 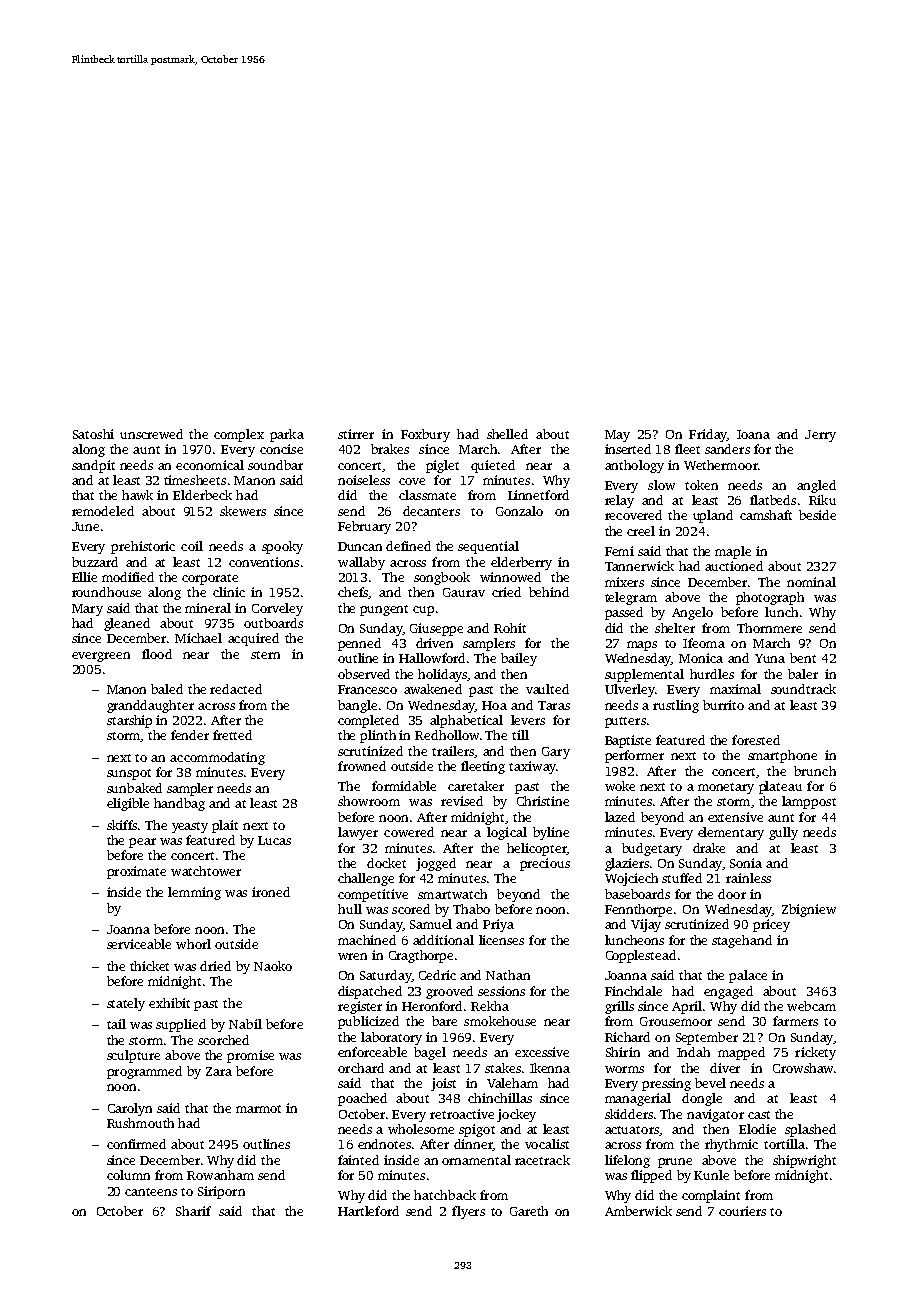 What do you see at coordinates (93, 466) in the document?
I see `sandpit` at bounding box center [93, 466].
